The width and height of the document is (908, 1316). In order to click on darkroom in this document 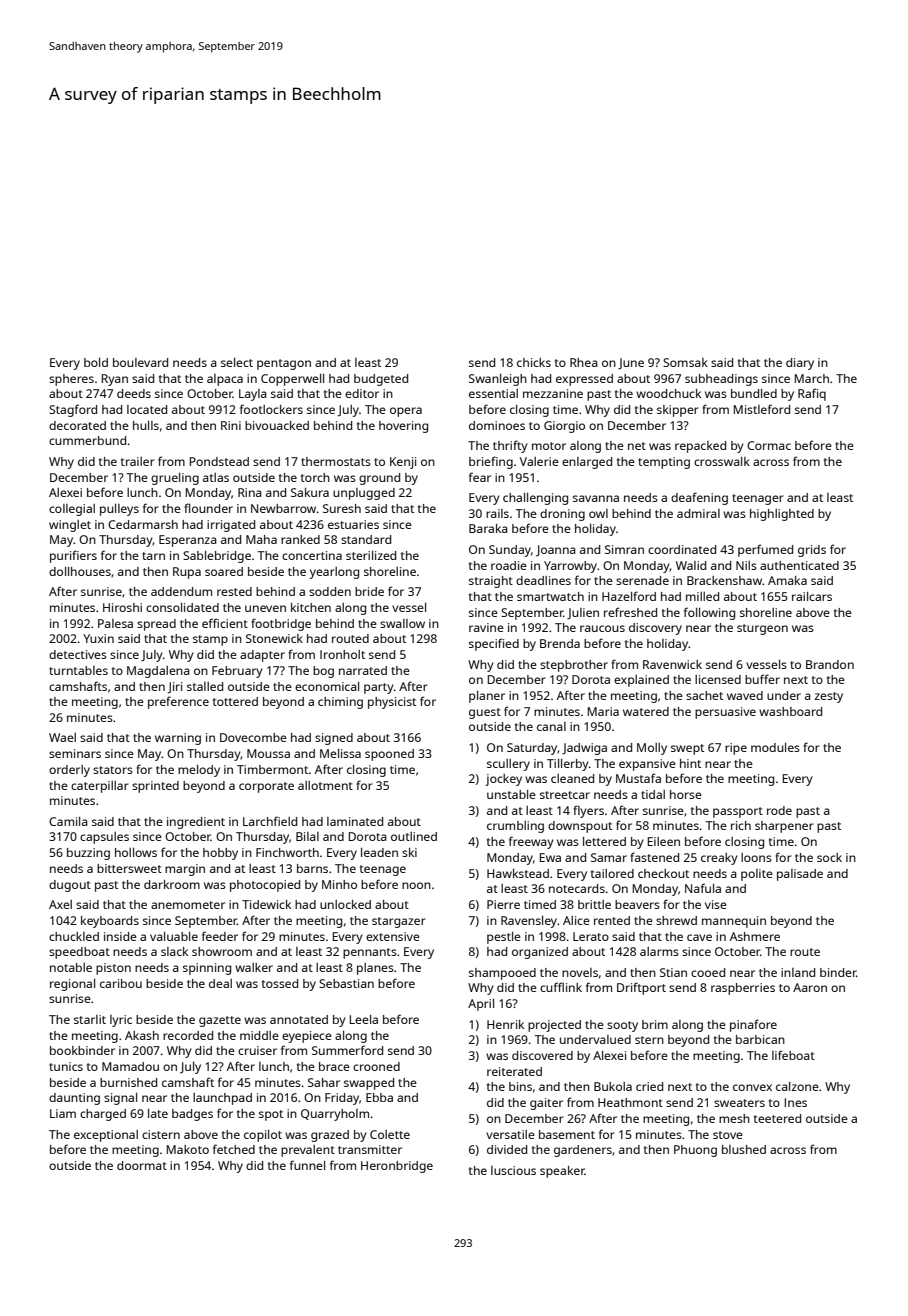, I will do `click(172, 884)`.
